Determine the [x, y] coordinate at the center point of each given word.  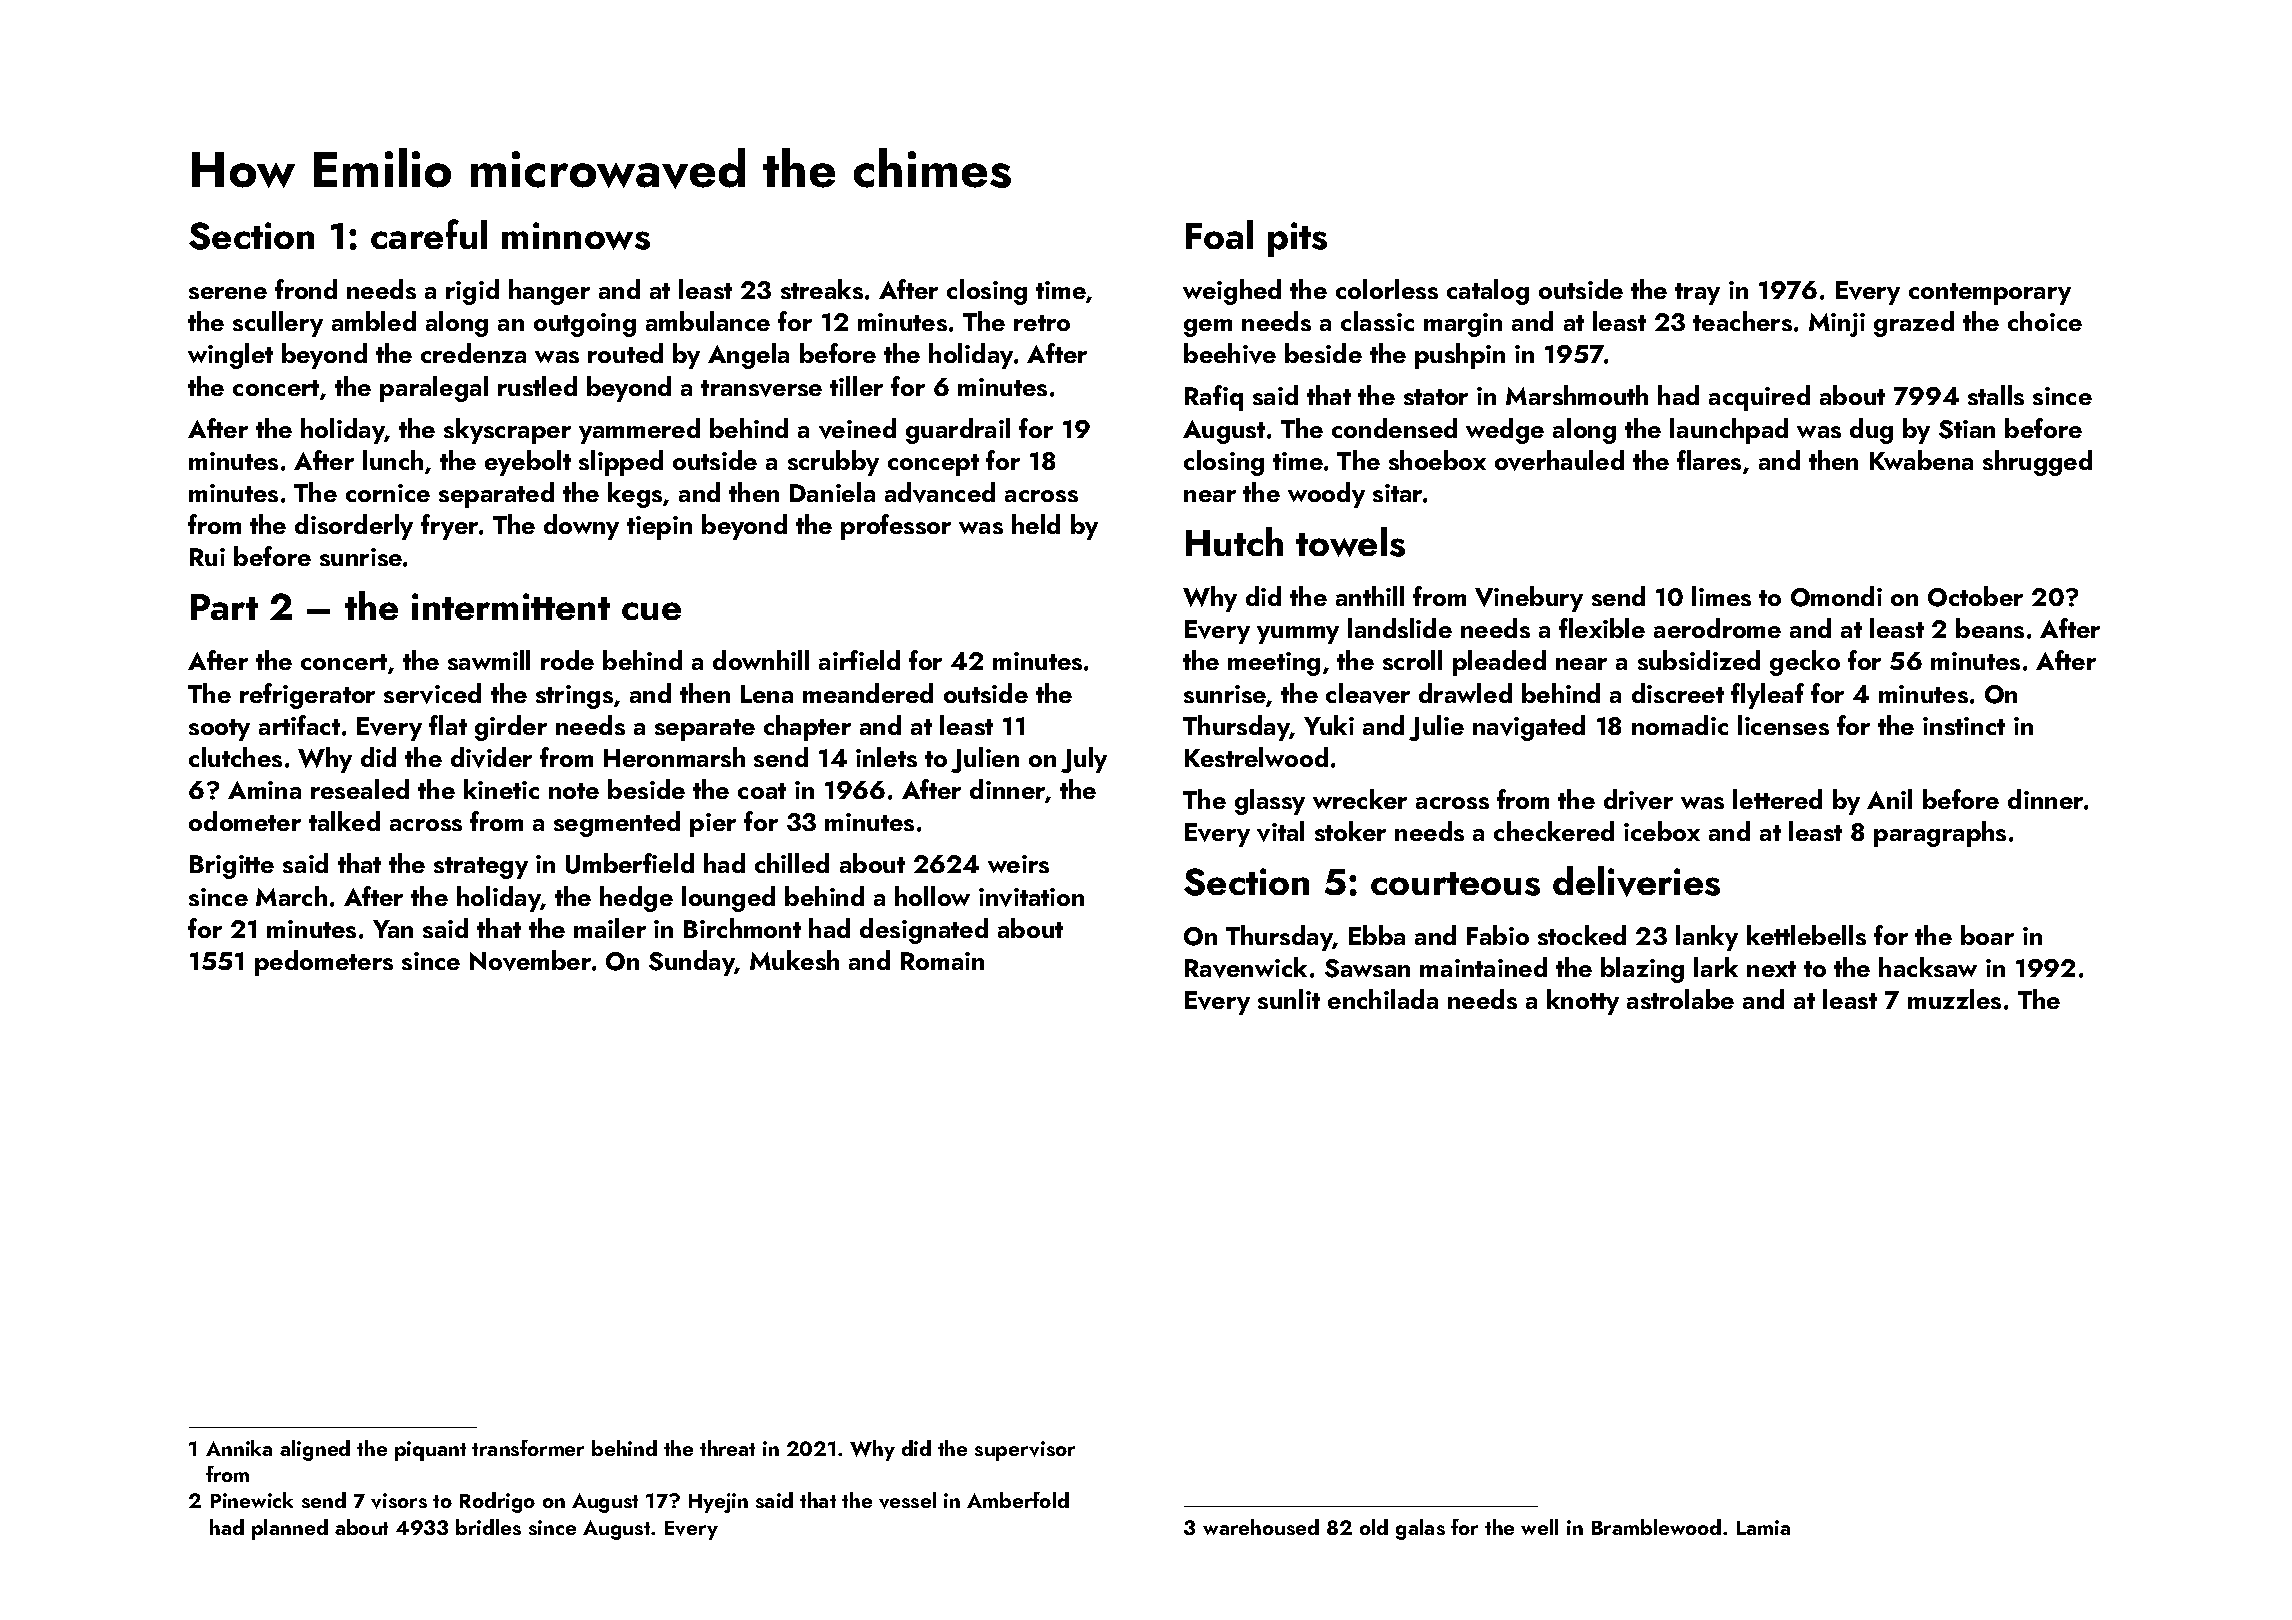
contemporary [1990, 294]
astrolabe [1680, 999]
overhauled [1559, 460]
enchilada [1383, 999]
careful [429, 234]
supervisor [1025, 1451]
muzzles [1954, 999]
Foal [1219, 234]
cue [651, 611]
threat [727, 1448]
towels [1350, 542]
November [530, 960]
